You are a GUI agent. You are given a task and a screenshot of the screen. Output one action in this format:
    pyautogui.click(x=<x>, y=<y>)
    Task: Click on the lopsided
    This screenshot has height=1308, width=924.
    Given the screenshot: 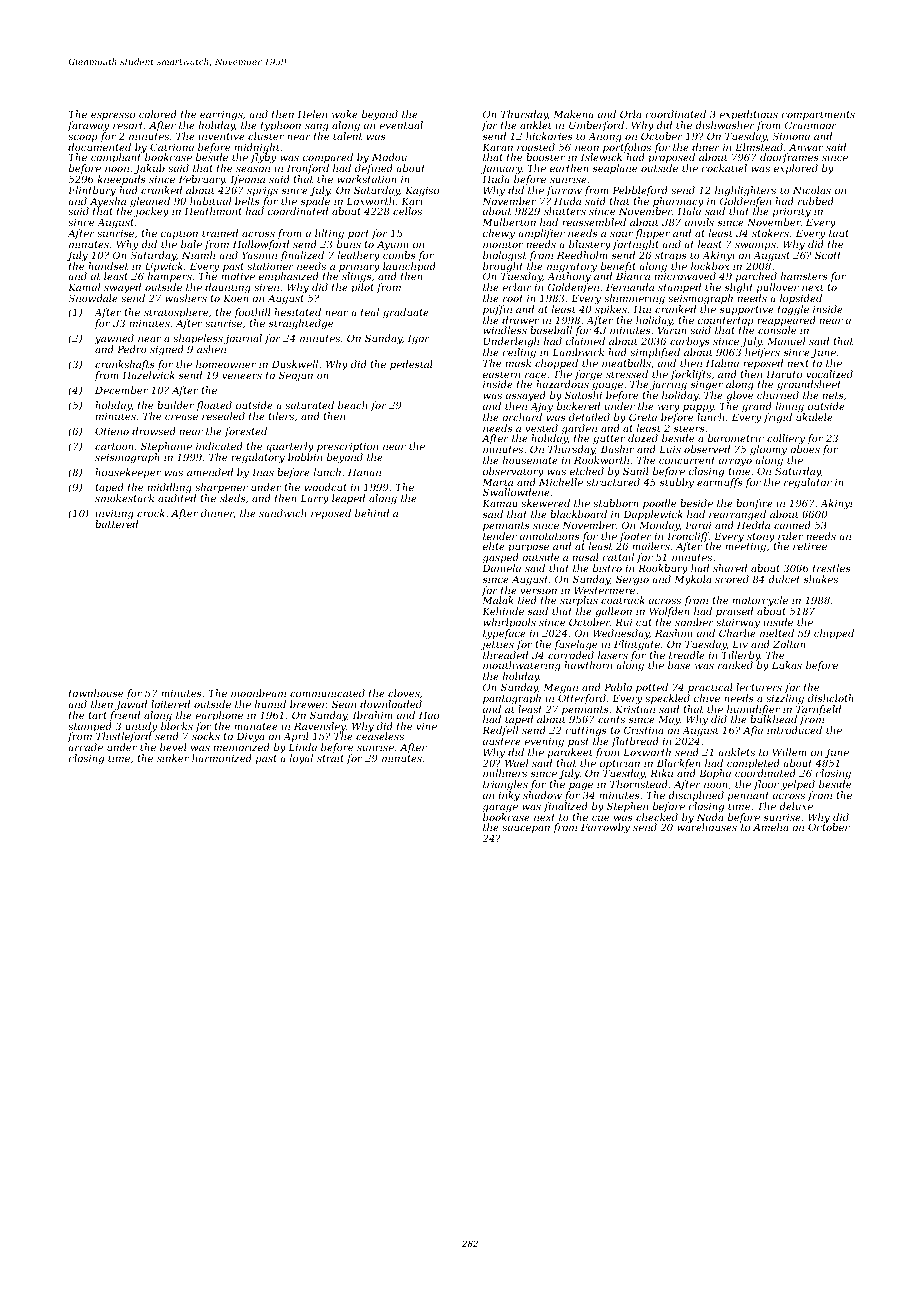 What is the action you would take?
    pyautogui.click(x=801, y=299)
